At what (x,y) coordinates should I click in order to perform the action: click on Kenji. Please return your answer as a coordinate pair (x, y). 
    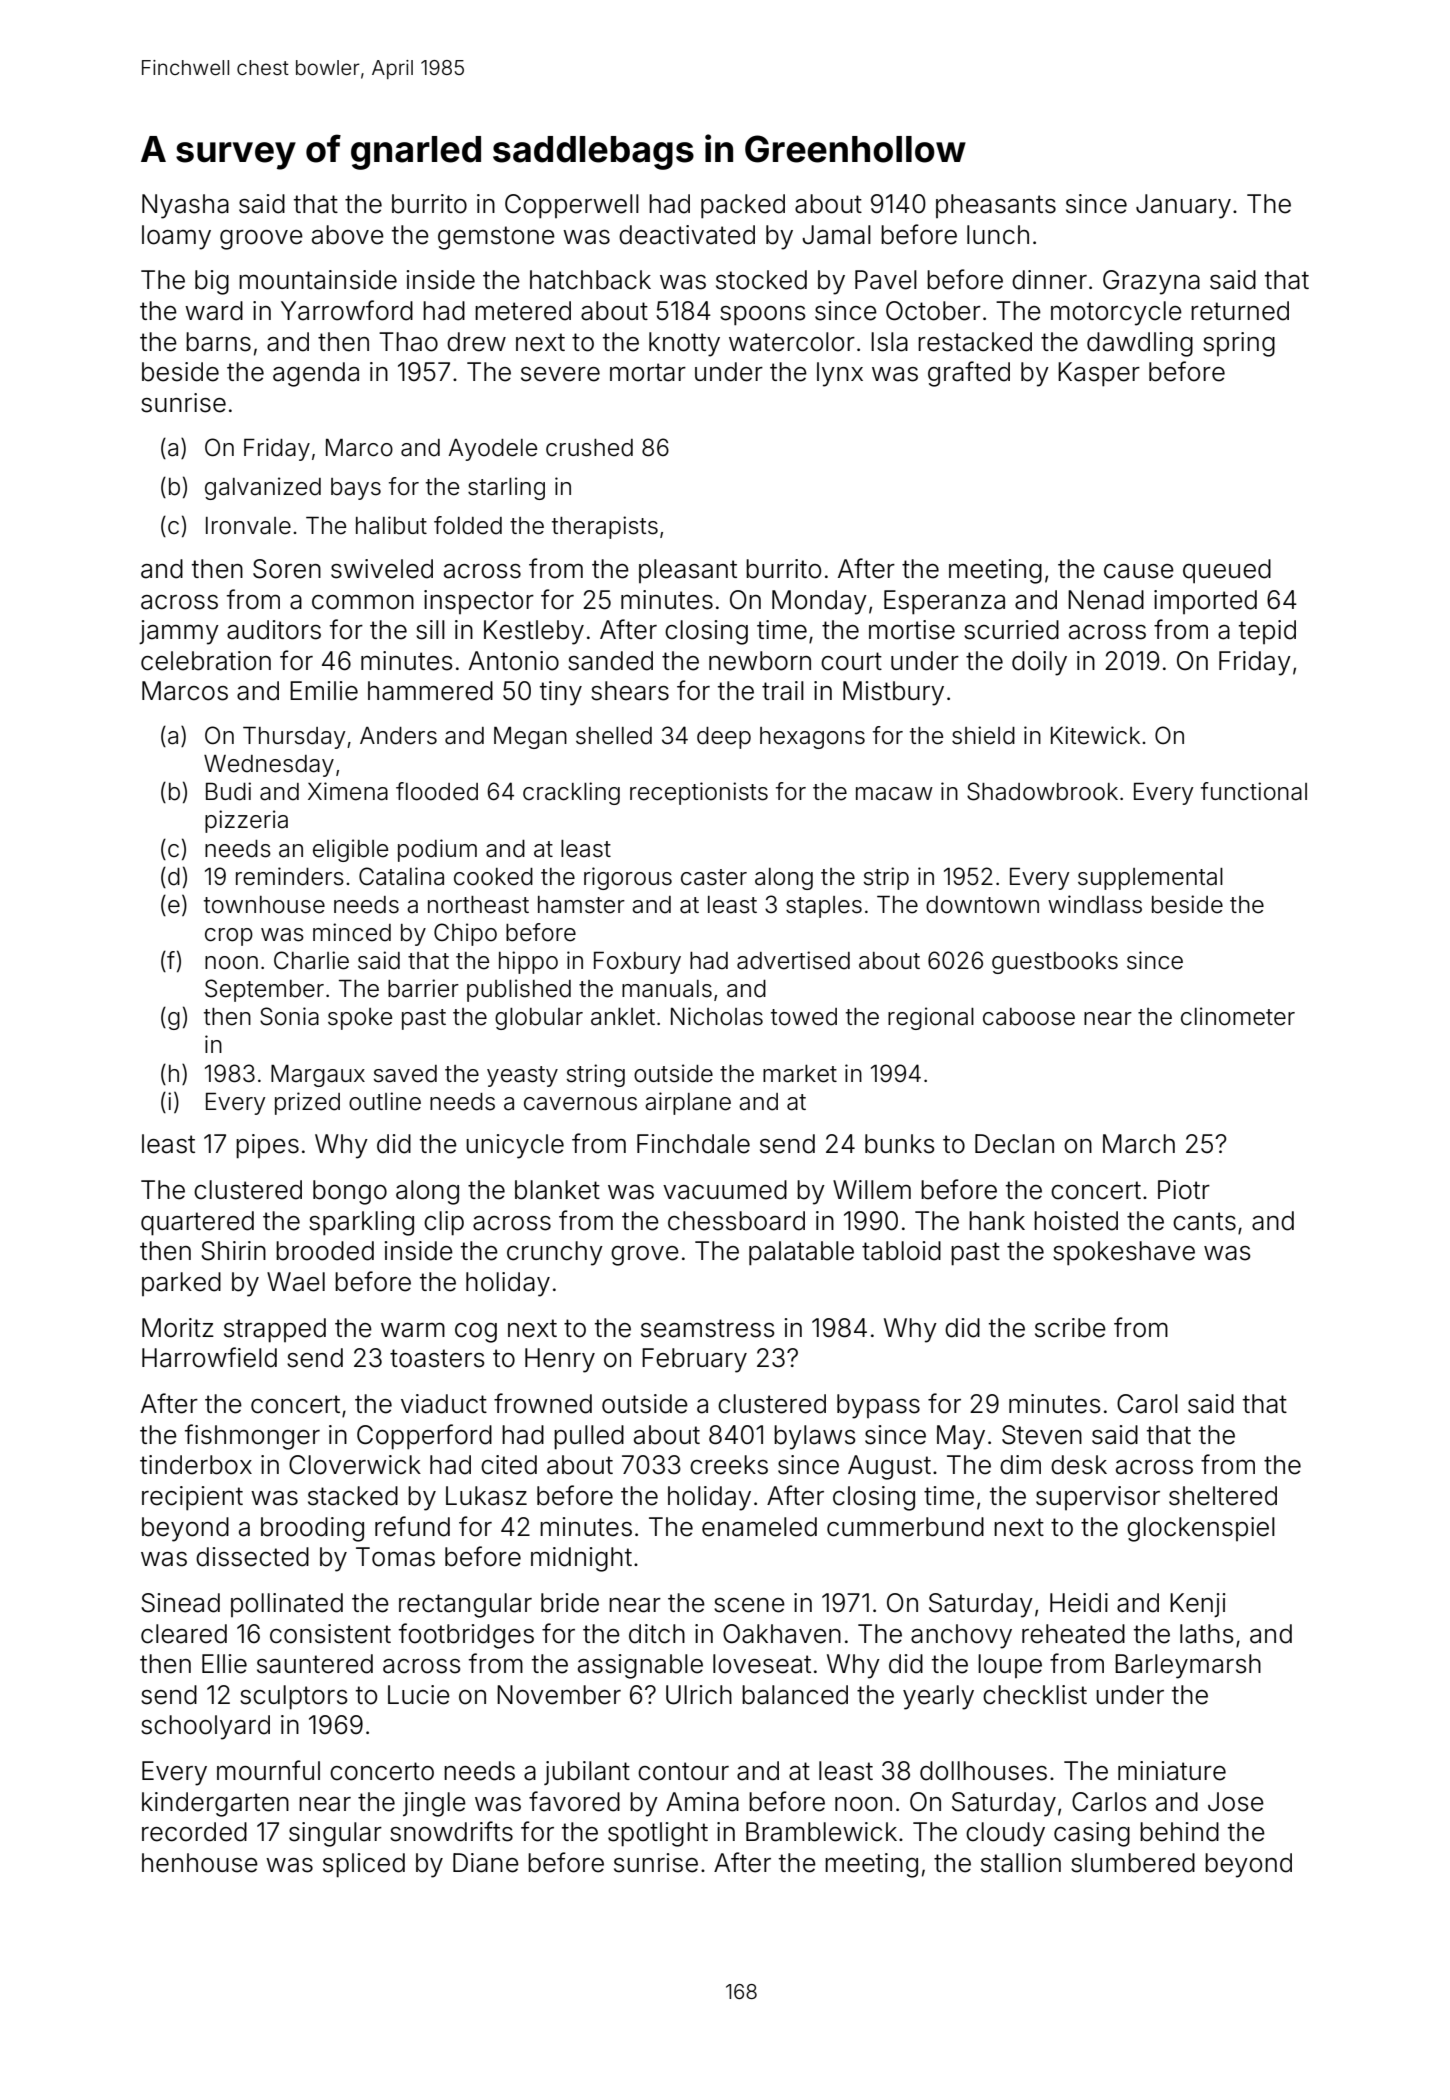
    Looking at the image, I should click on (1198, 1605).
